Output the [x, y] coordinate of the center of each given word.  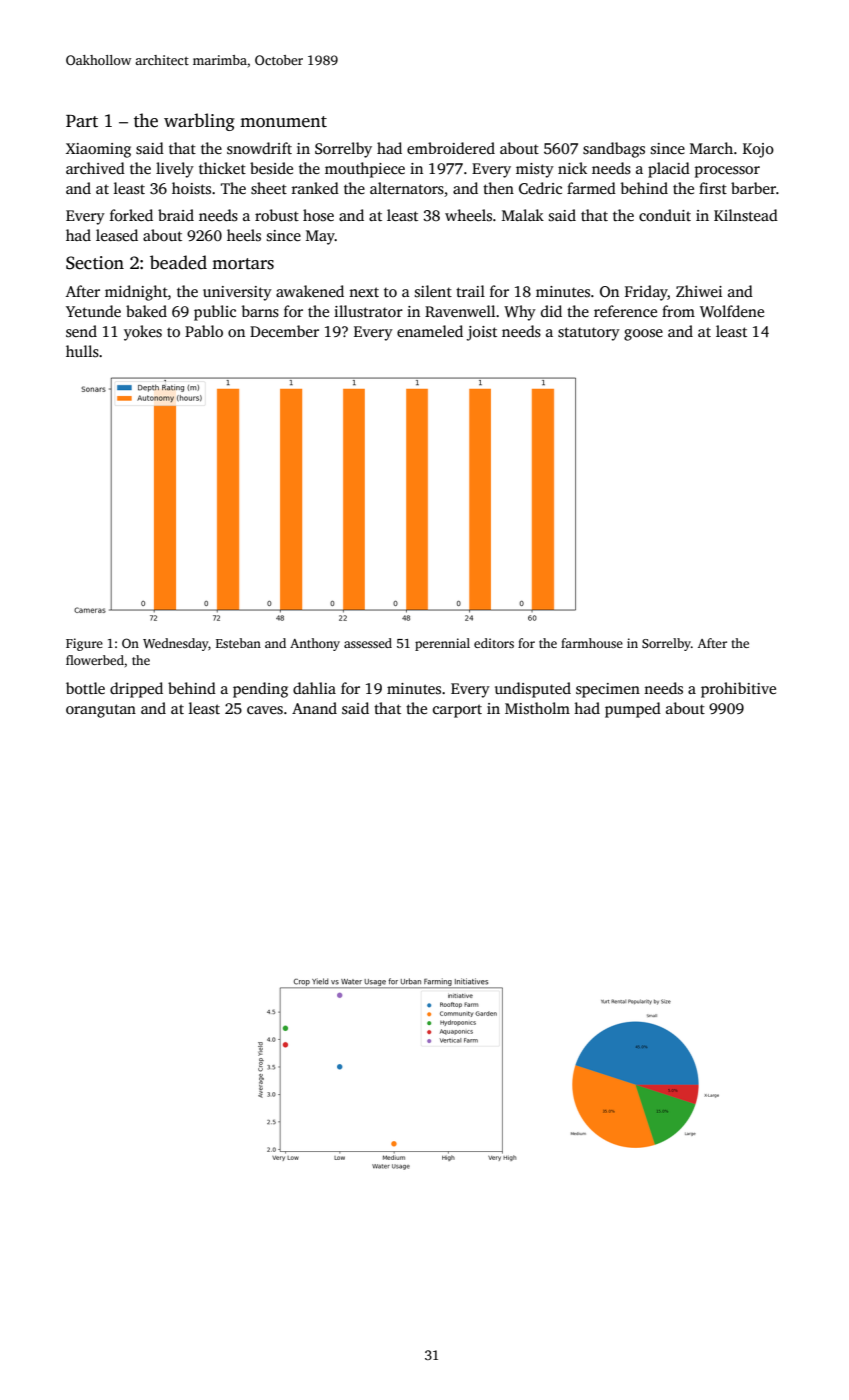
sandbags [614, 150]
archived [95, 168]
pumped [633, 710]
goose [643, 335]
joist [481, 333]
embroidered [451, 148]
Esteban [238, 643]
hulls [82, 351]
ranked [315, 188]
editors [494, 643]
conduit [665, 215]
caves [265, 710]
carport [457, 711]
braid [176, 215]
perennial [442, 644]
